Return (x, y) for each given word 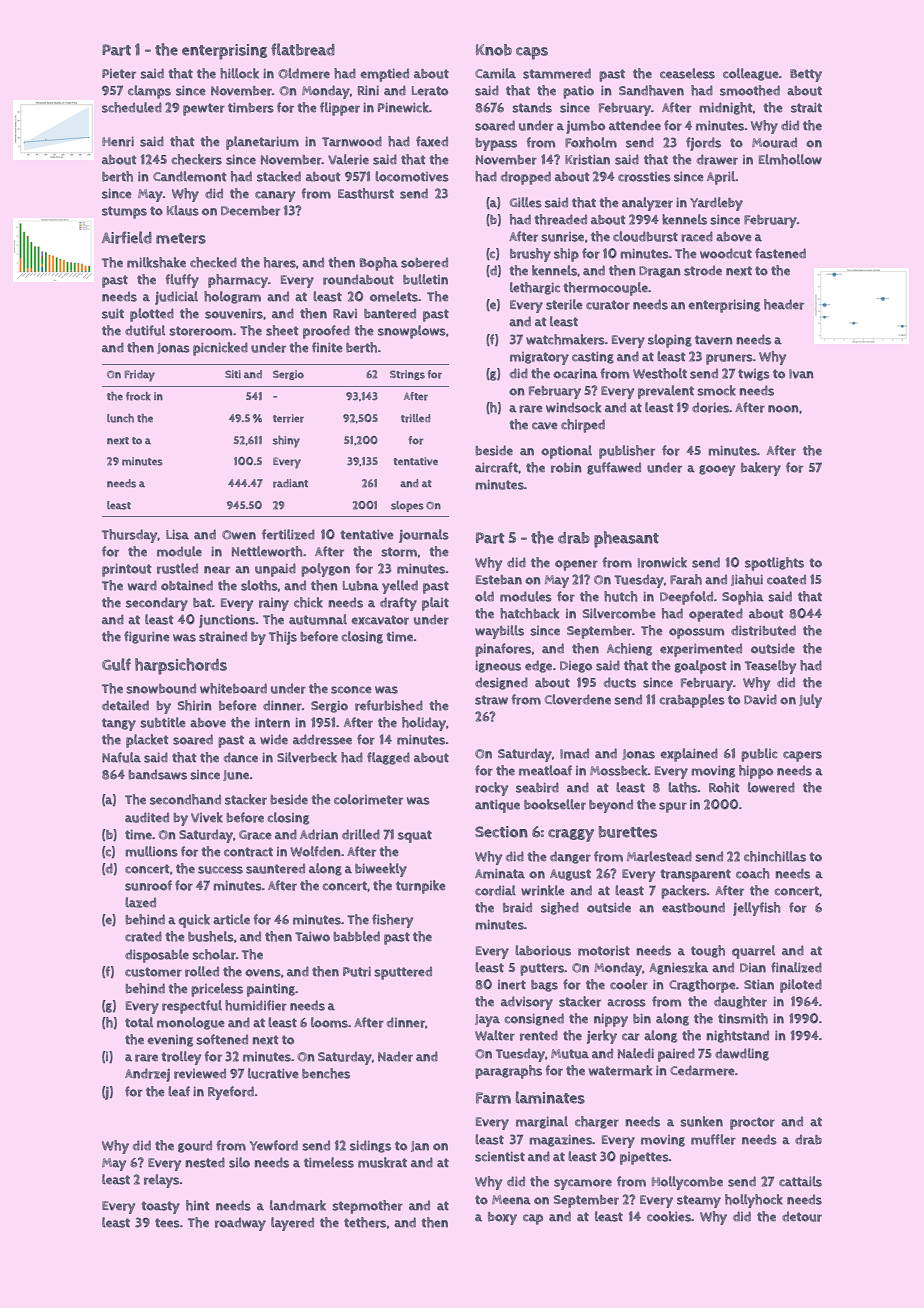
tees (167, 1223)
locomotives (412, 176)
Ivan (801, 374)
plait (435, 604)
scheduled (132, 107)
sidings (370, 1146)
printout (126, 570)
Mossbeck (619, 770)
